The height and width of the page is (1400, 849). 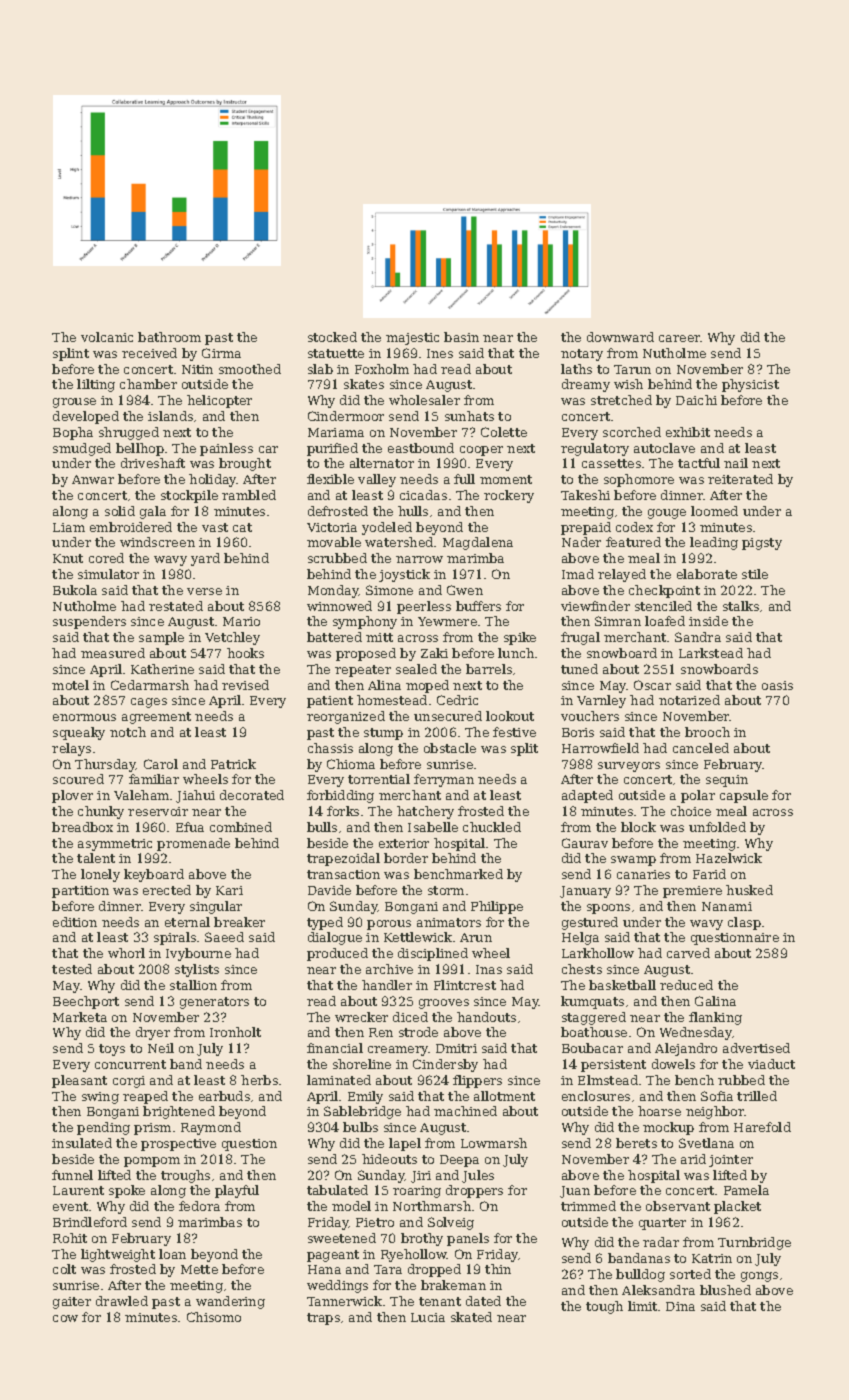 What do you see at coordinates (652, 685) in the page?
I see `Oscar` at bounding box center [652, 685].
